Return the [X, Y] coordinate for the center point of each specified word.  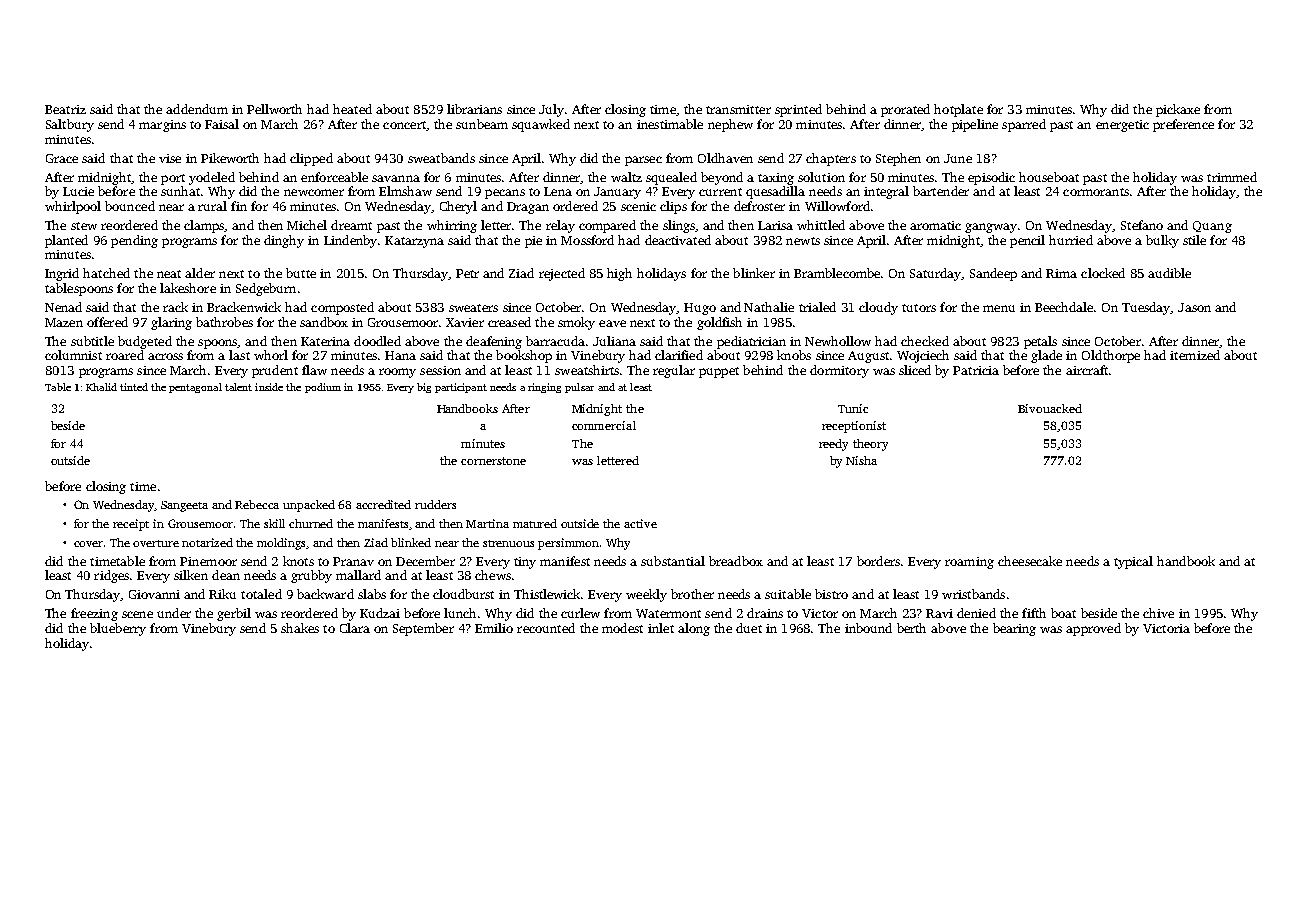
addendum [197, 109]
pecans [505, 194]
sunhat [180, 191]
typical [1133, 562]
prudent [275, 371]
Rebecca [257, 504]
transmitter [738, 109]
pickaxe [1178, 110]
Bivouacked [1050, 408]
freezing [94, 614]
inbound [868, 628]
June [958, 158]
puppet [719, 372]
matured [535, 523]
